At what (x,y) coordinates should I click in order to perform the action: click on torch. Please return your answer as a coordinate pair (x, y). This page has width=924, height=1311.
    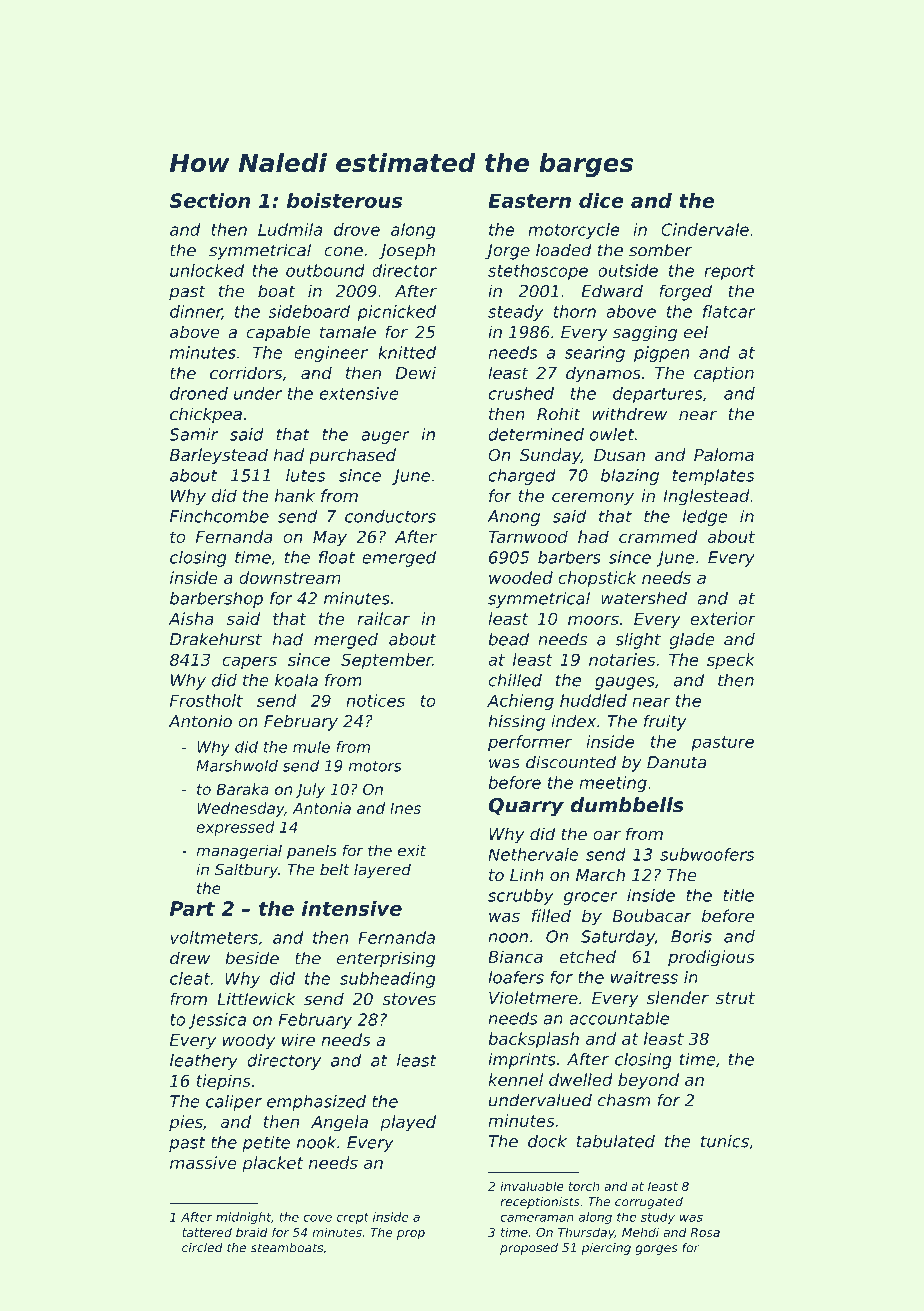
    Looking at the image, I should click on (584, 1186).
